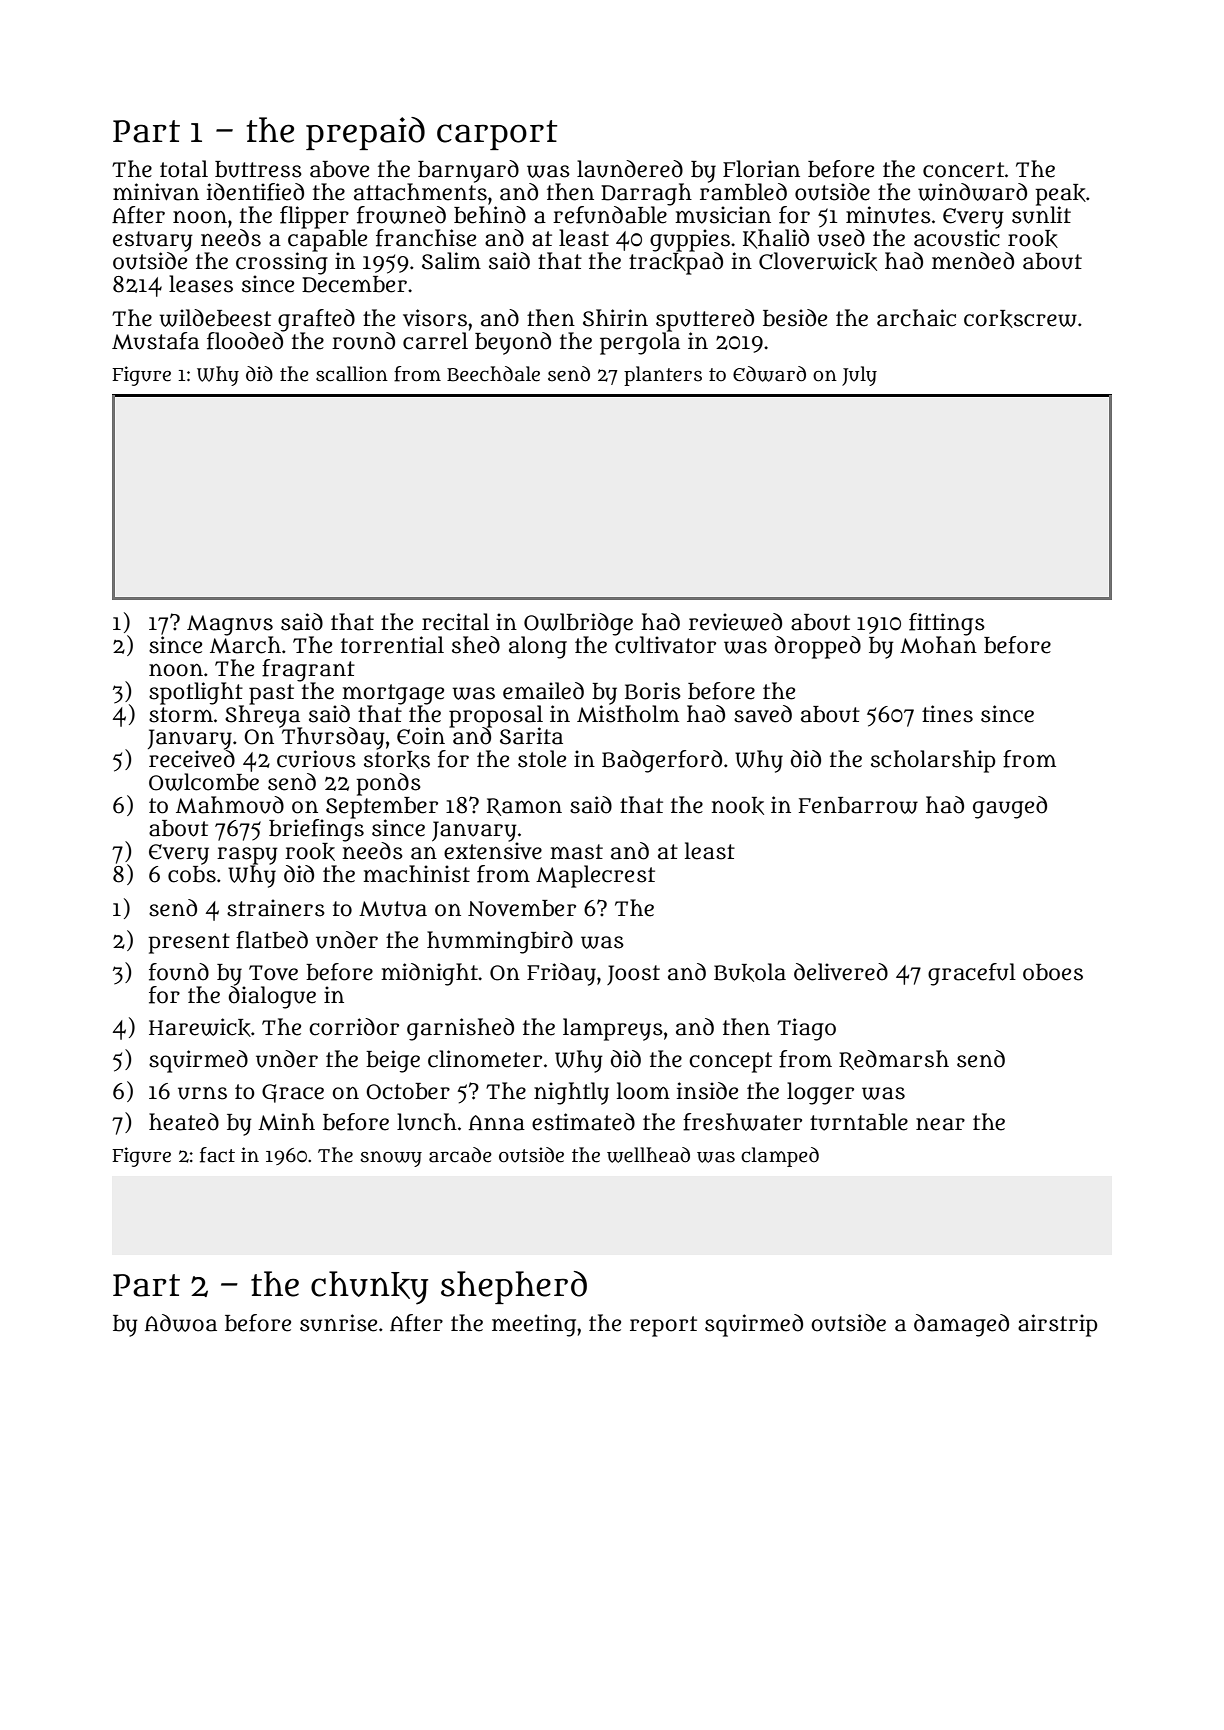 This screenshot has width=1224, height=1730. Describe the element at coordinates (338, 1323) in the screenshot. I see `sunrise` at that location.
